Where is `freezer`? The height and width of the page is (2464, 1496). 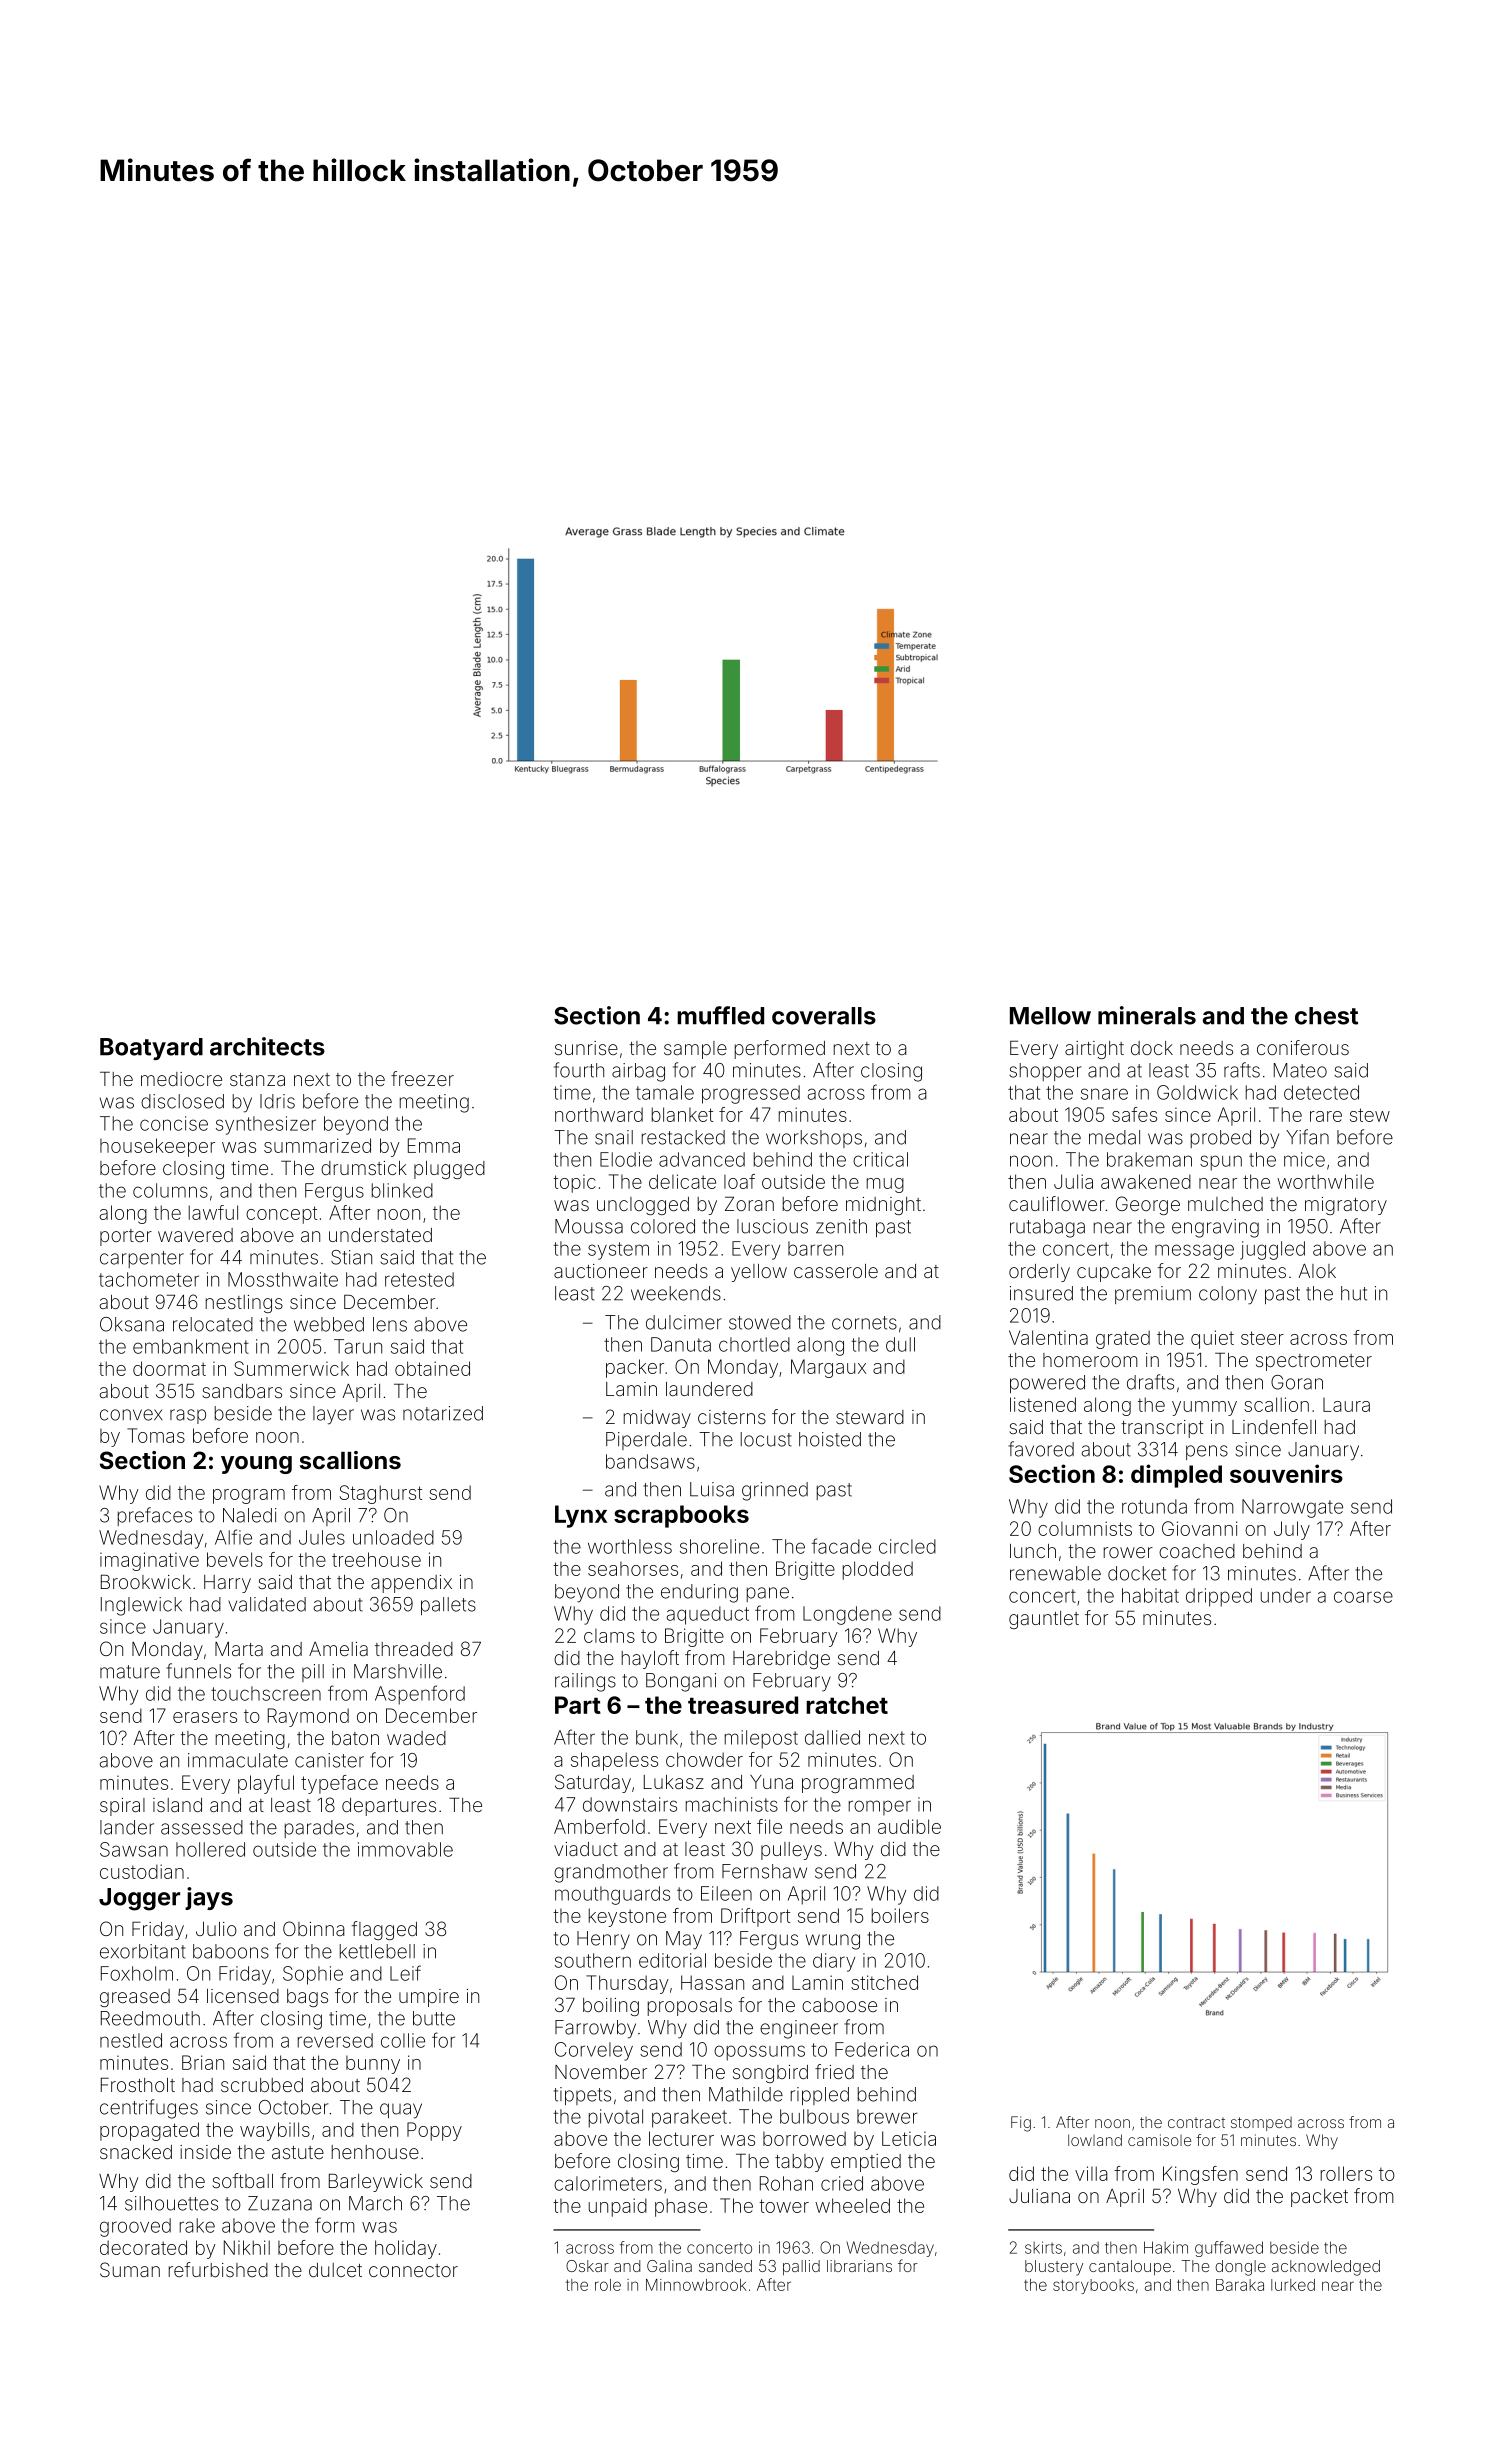 freezer is located at coordinates (422, 1078).
